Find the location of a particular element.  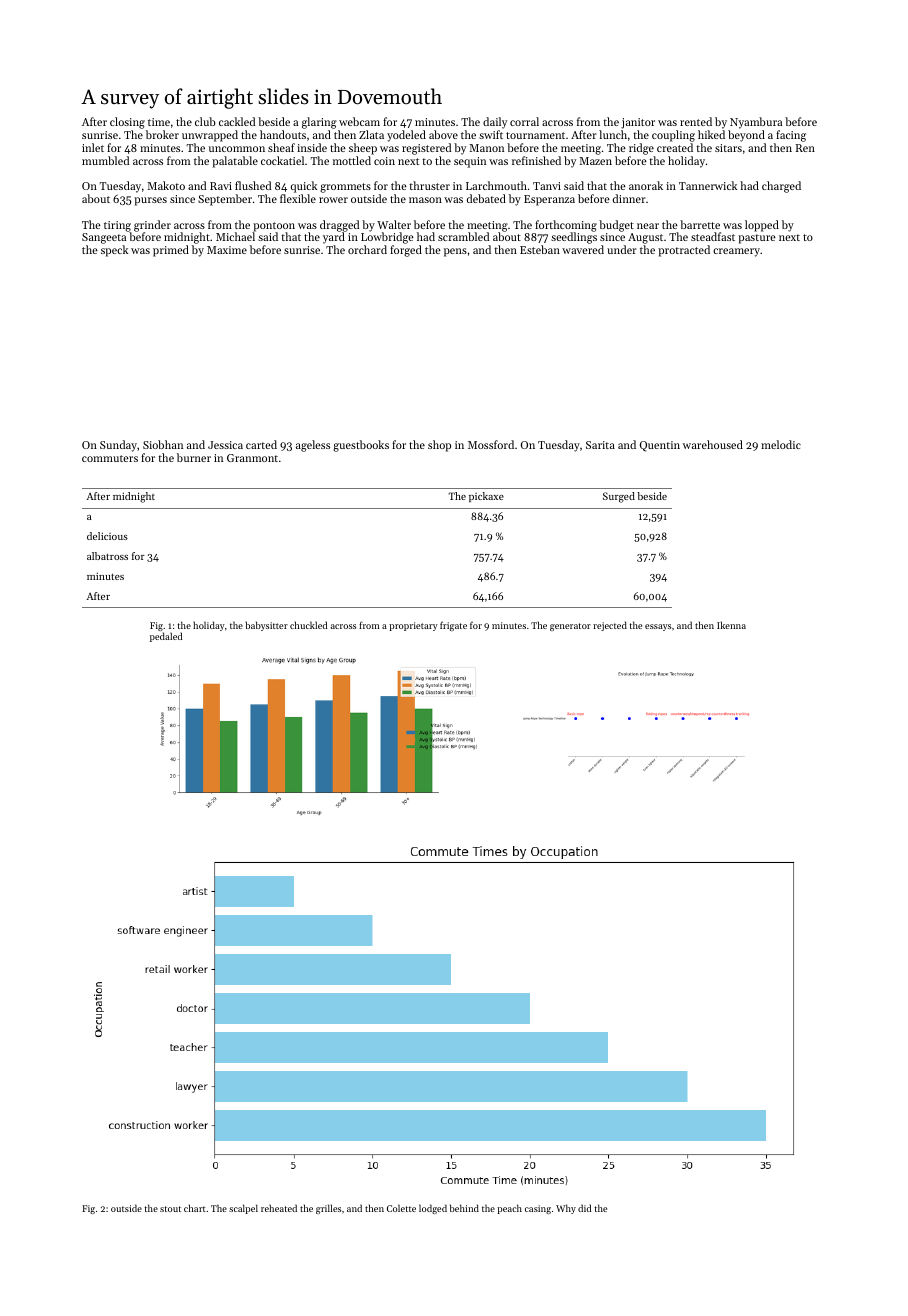

pasture is located at coordinates (757, 239).
